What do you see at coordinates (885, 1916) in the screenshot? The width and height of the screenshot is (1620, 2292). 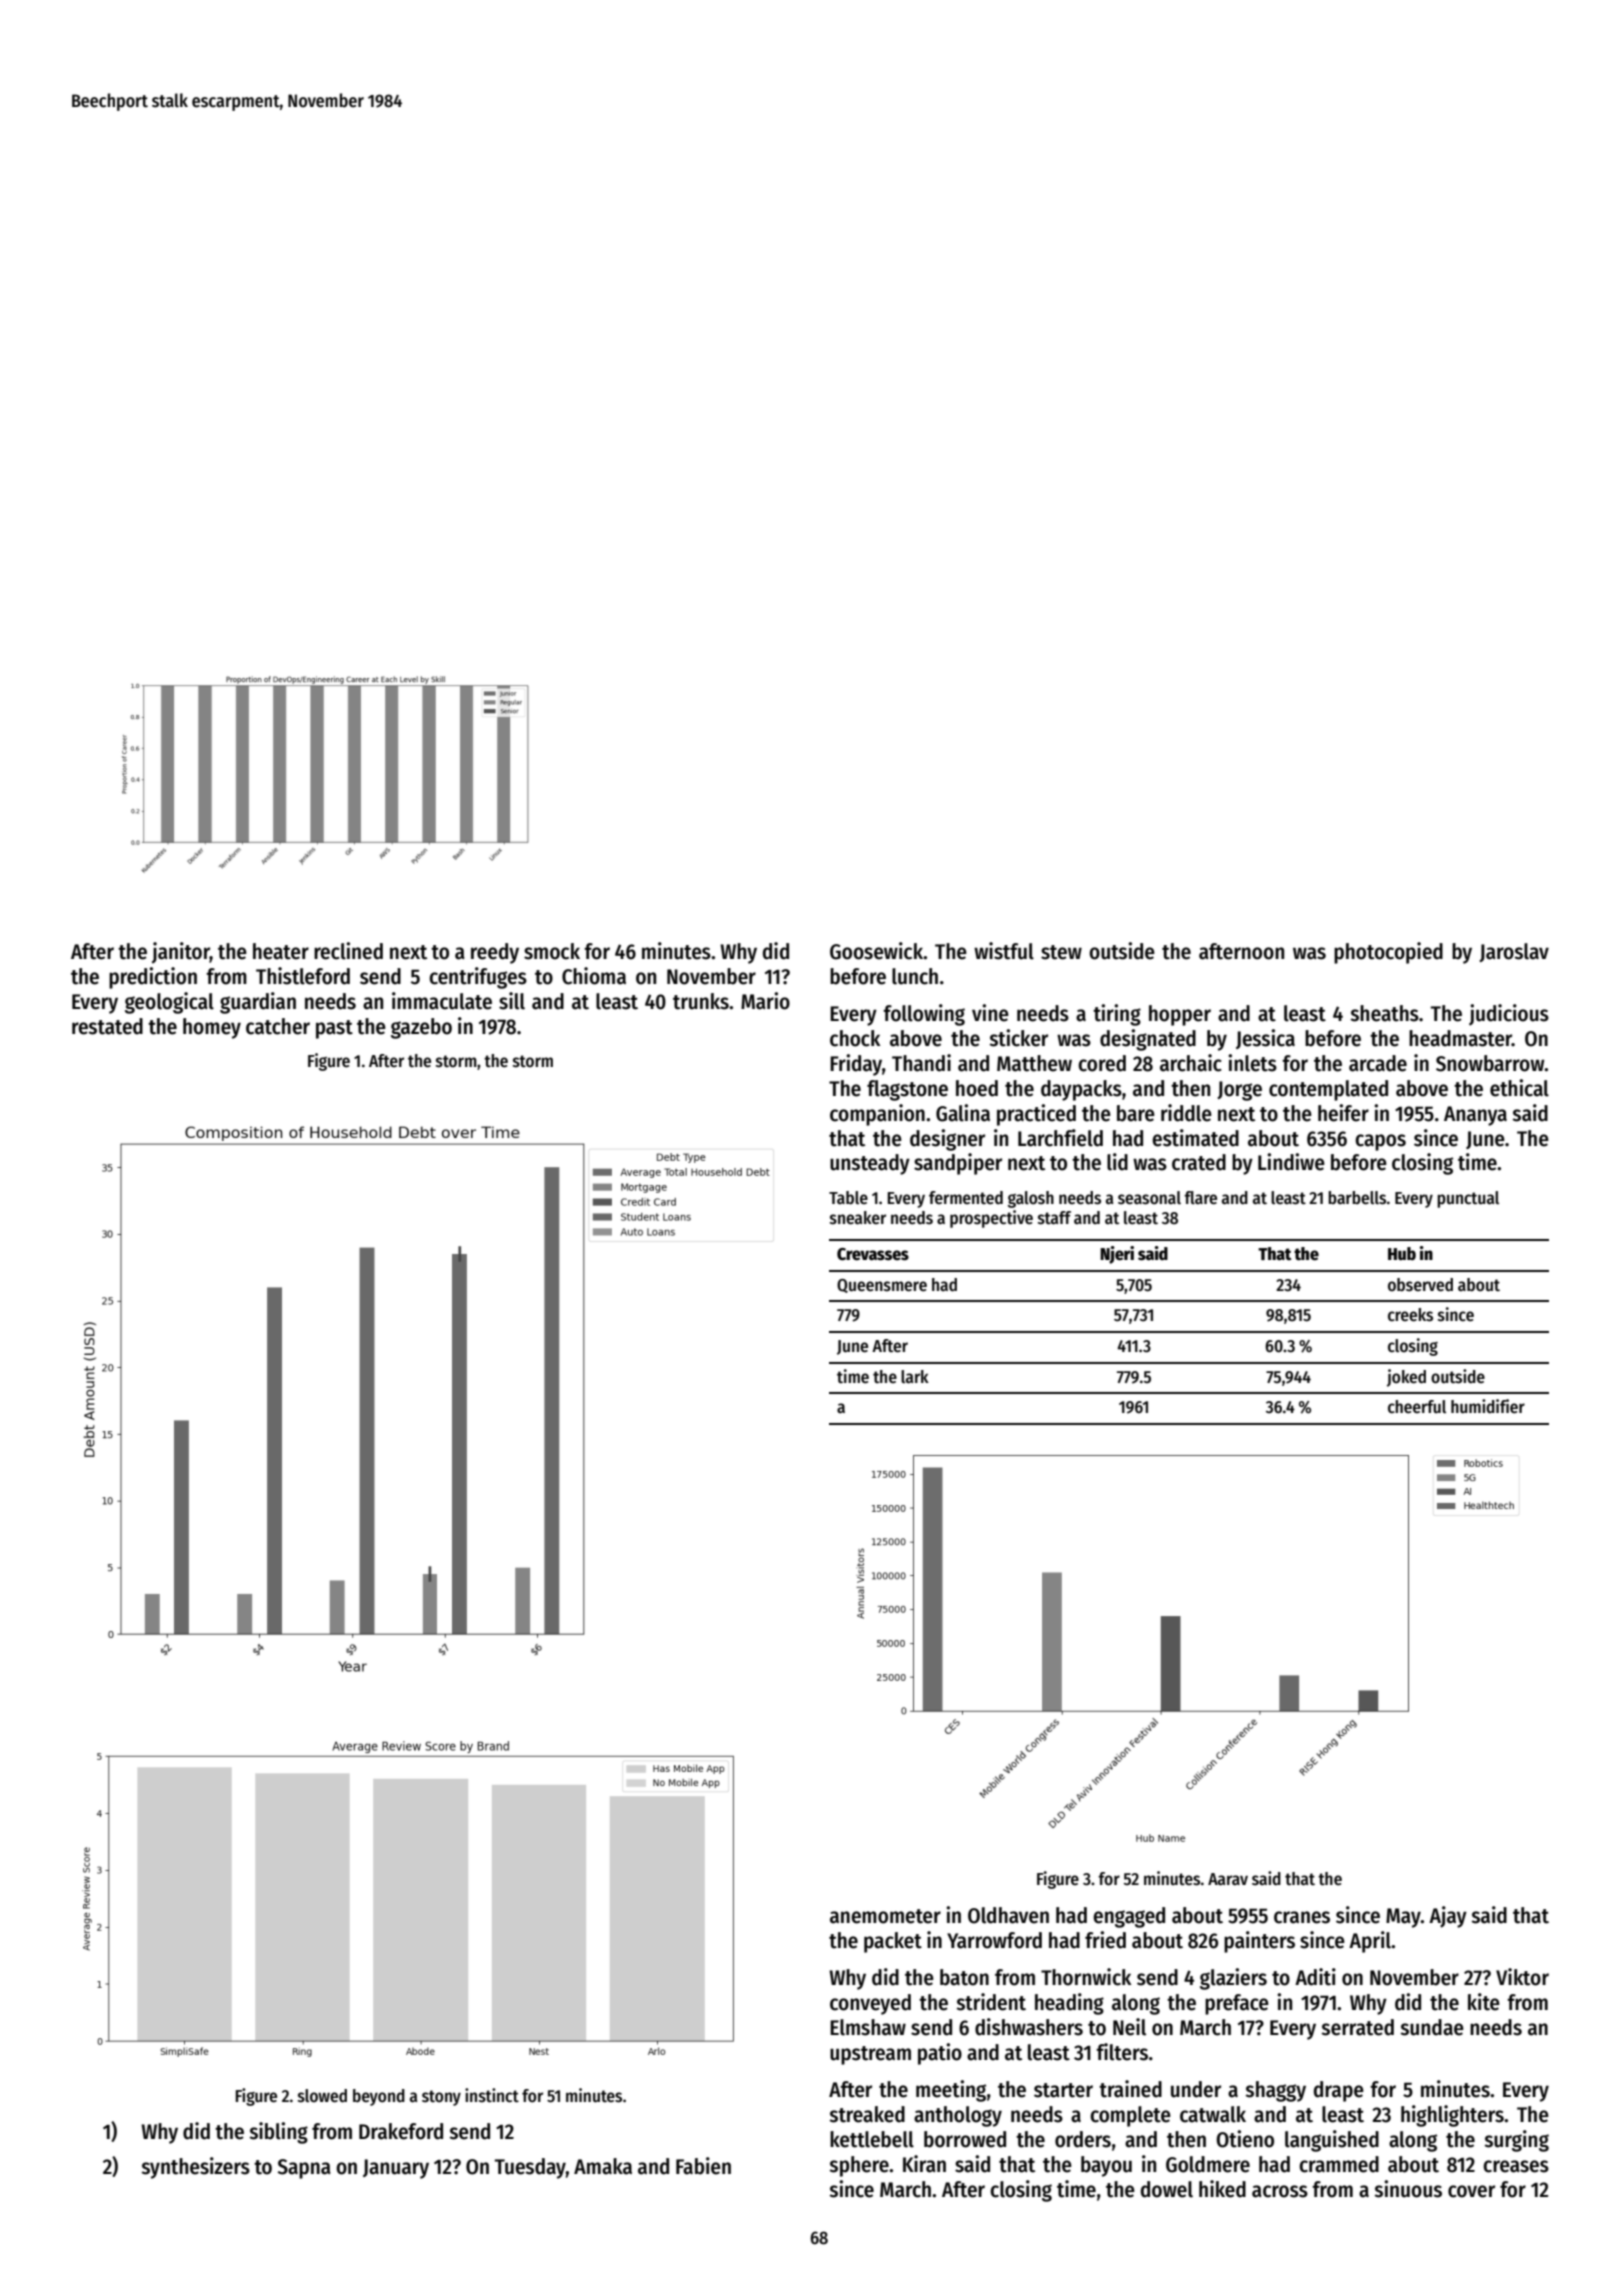 I see `anemometer` at bounding box center [885, 1916].
